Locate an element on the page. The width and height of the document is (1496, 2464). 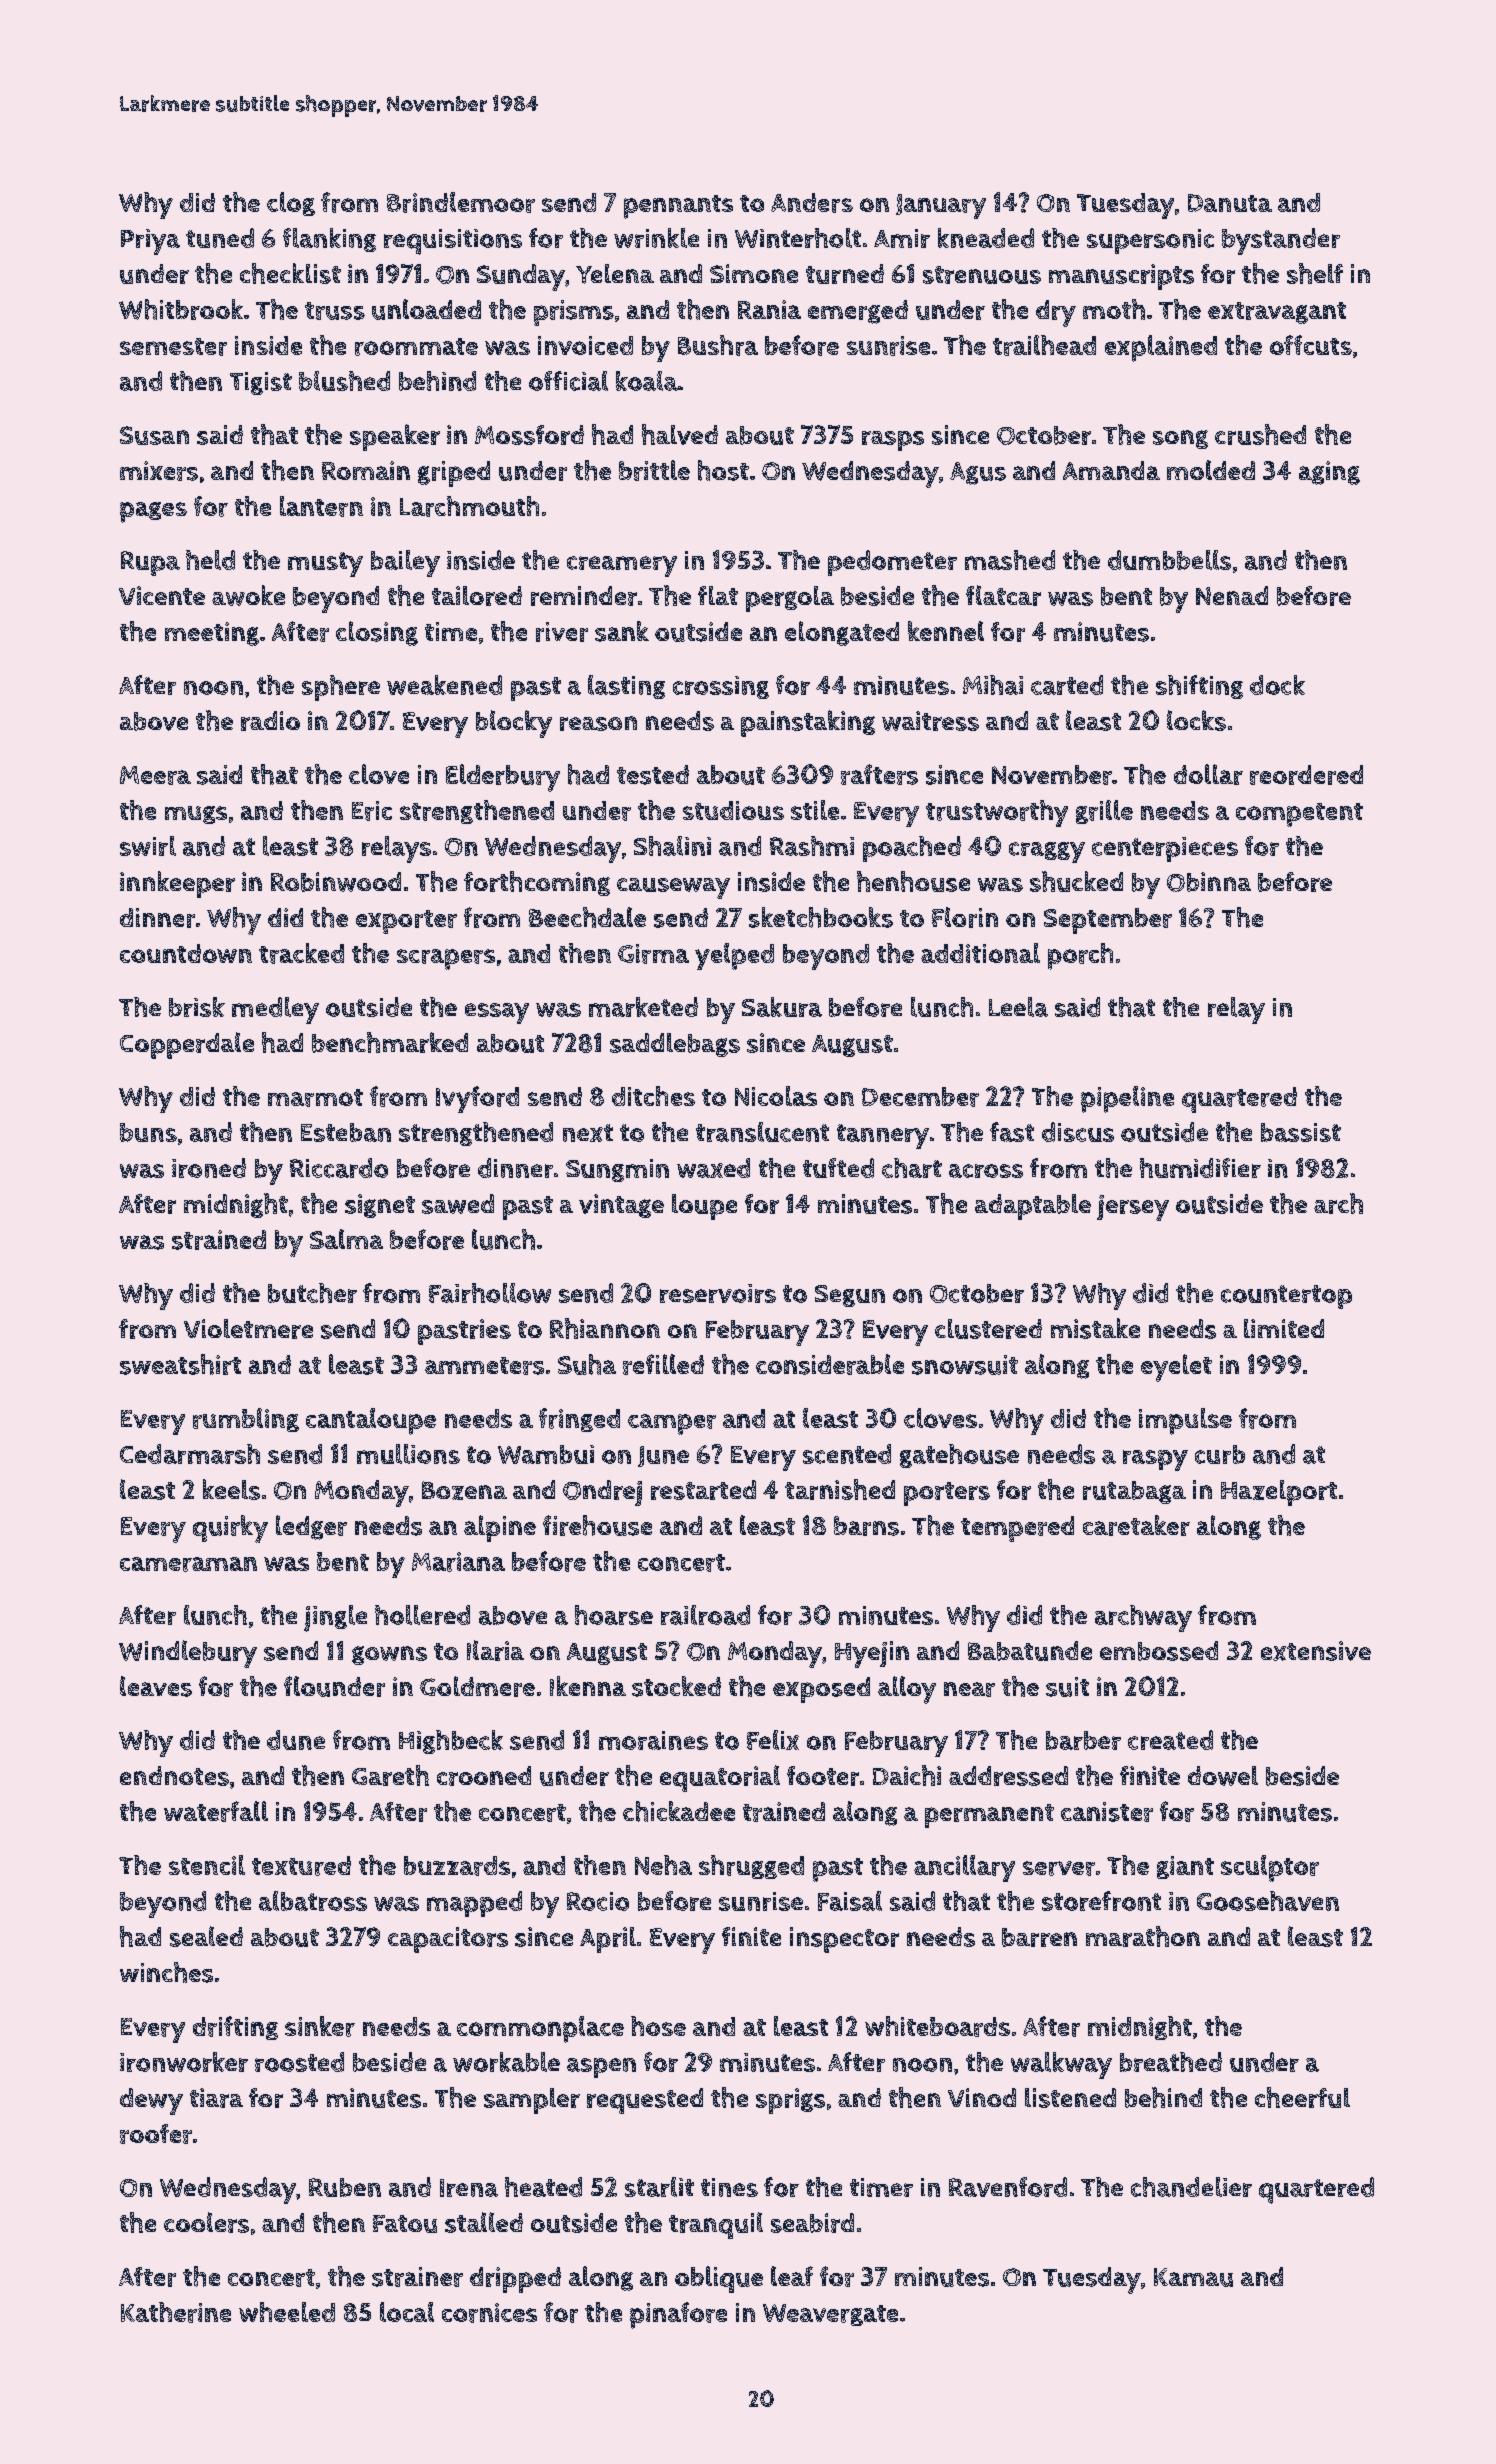
Windlebury is located at coordinates (188, 1654).
